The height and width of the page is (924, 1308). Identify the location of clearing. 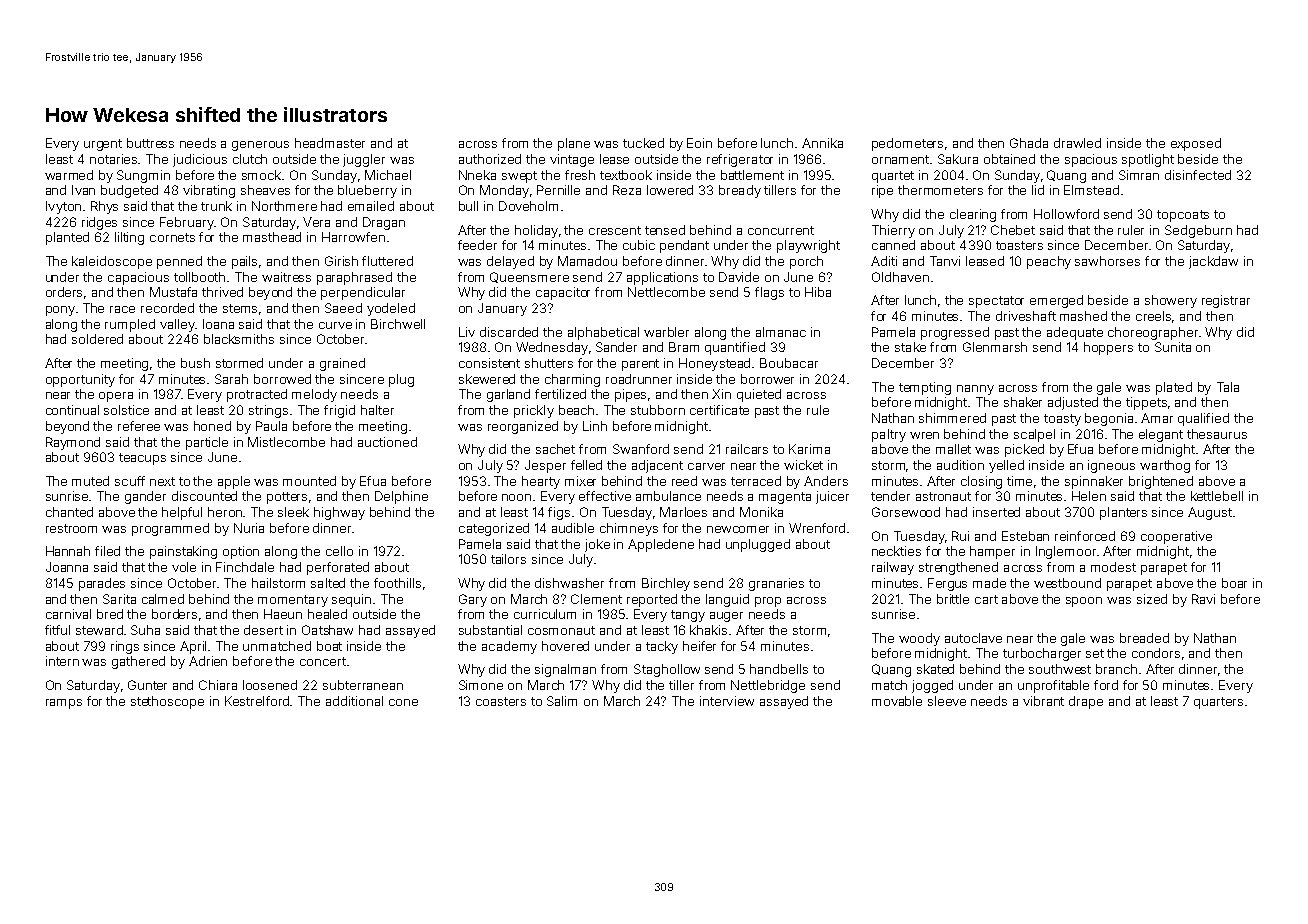
(973, 215).
